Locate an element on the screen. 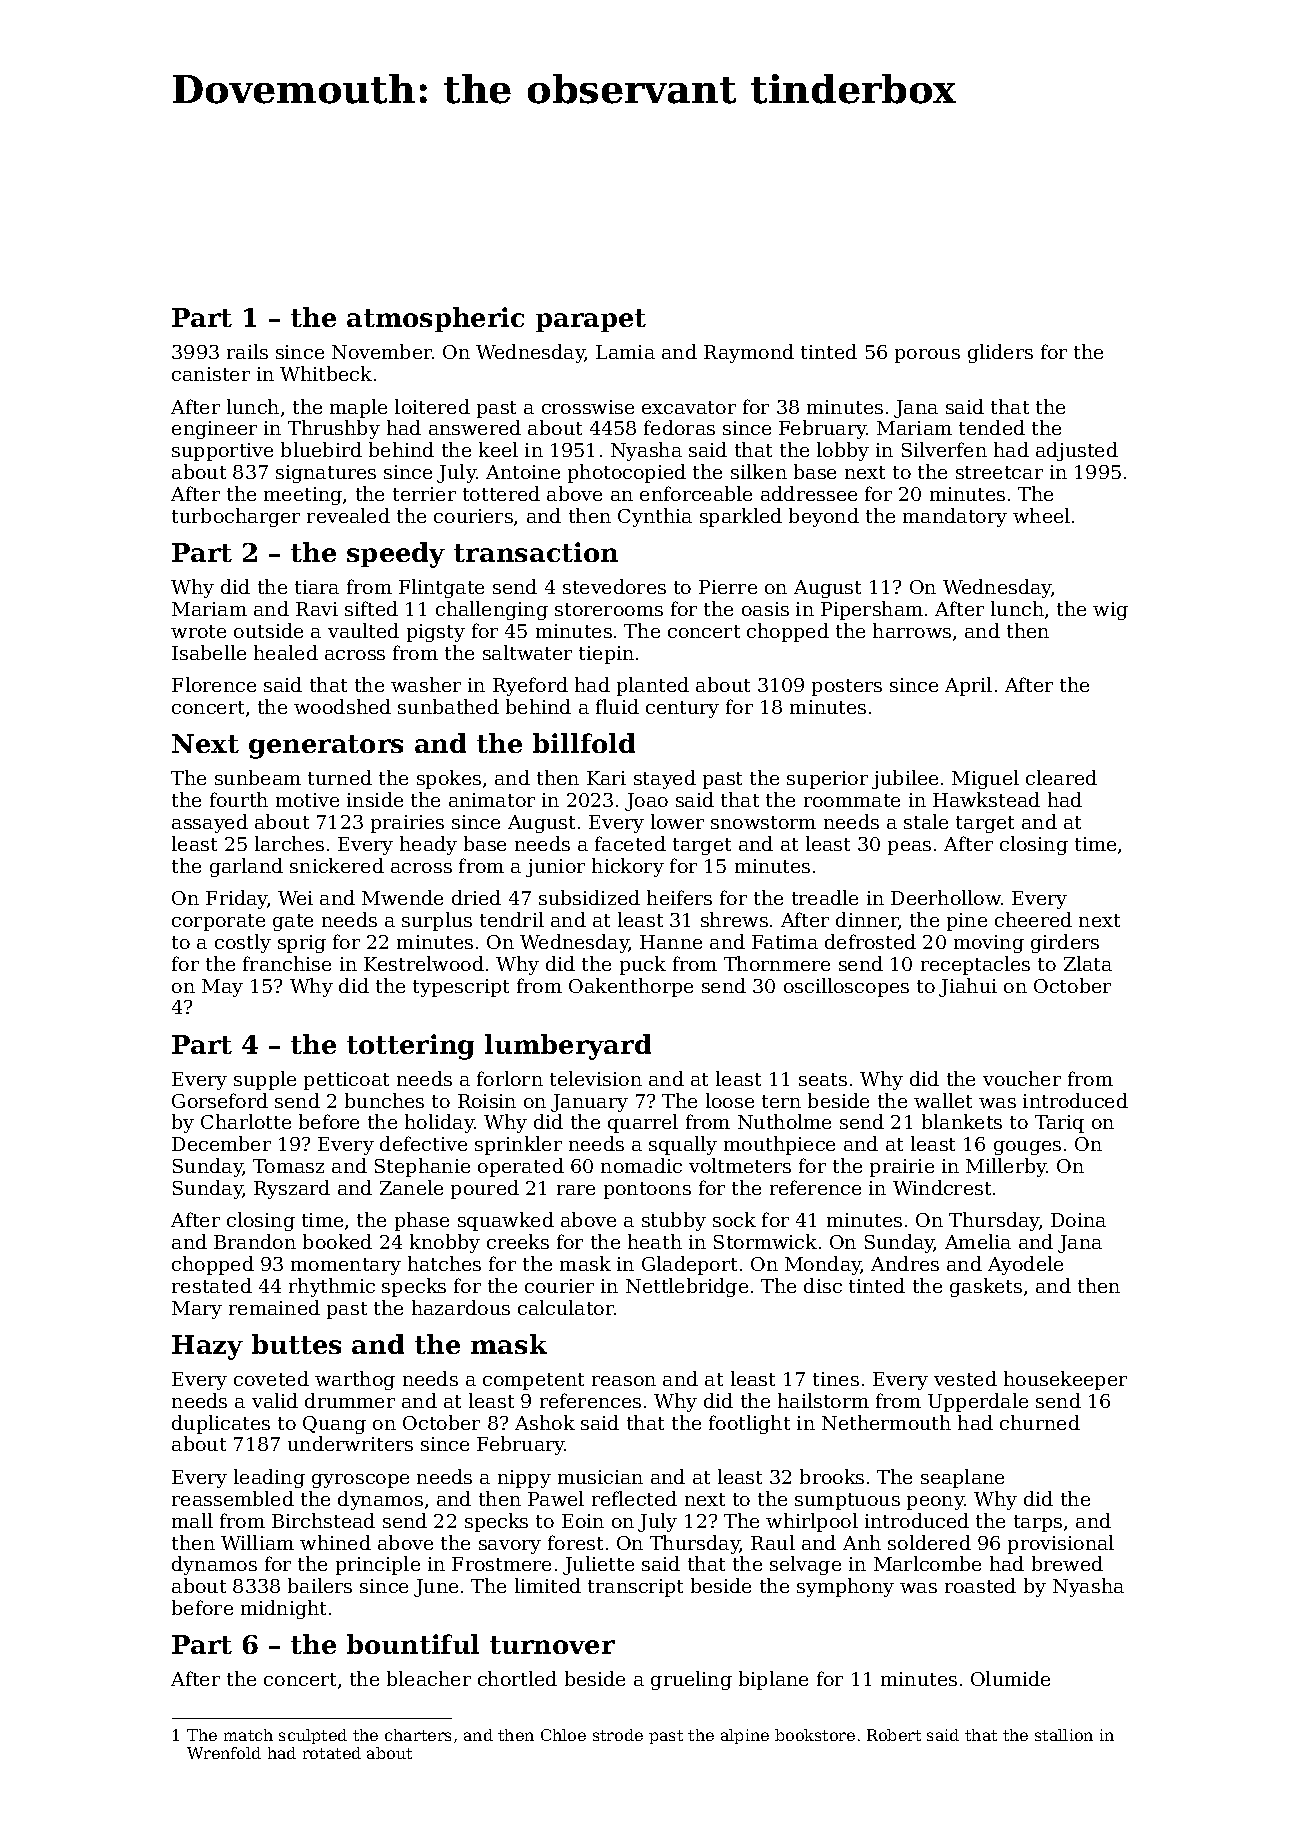 The height and width of the screenshot is (1840, 1301). Stormwick is located at coordinates (765, 1241).
